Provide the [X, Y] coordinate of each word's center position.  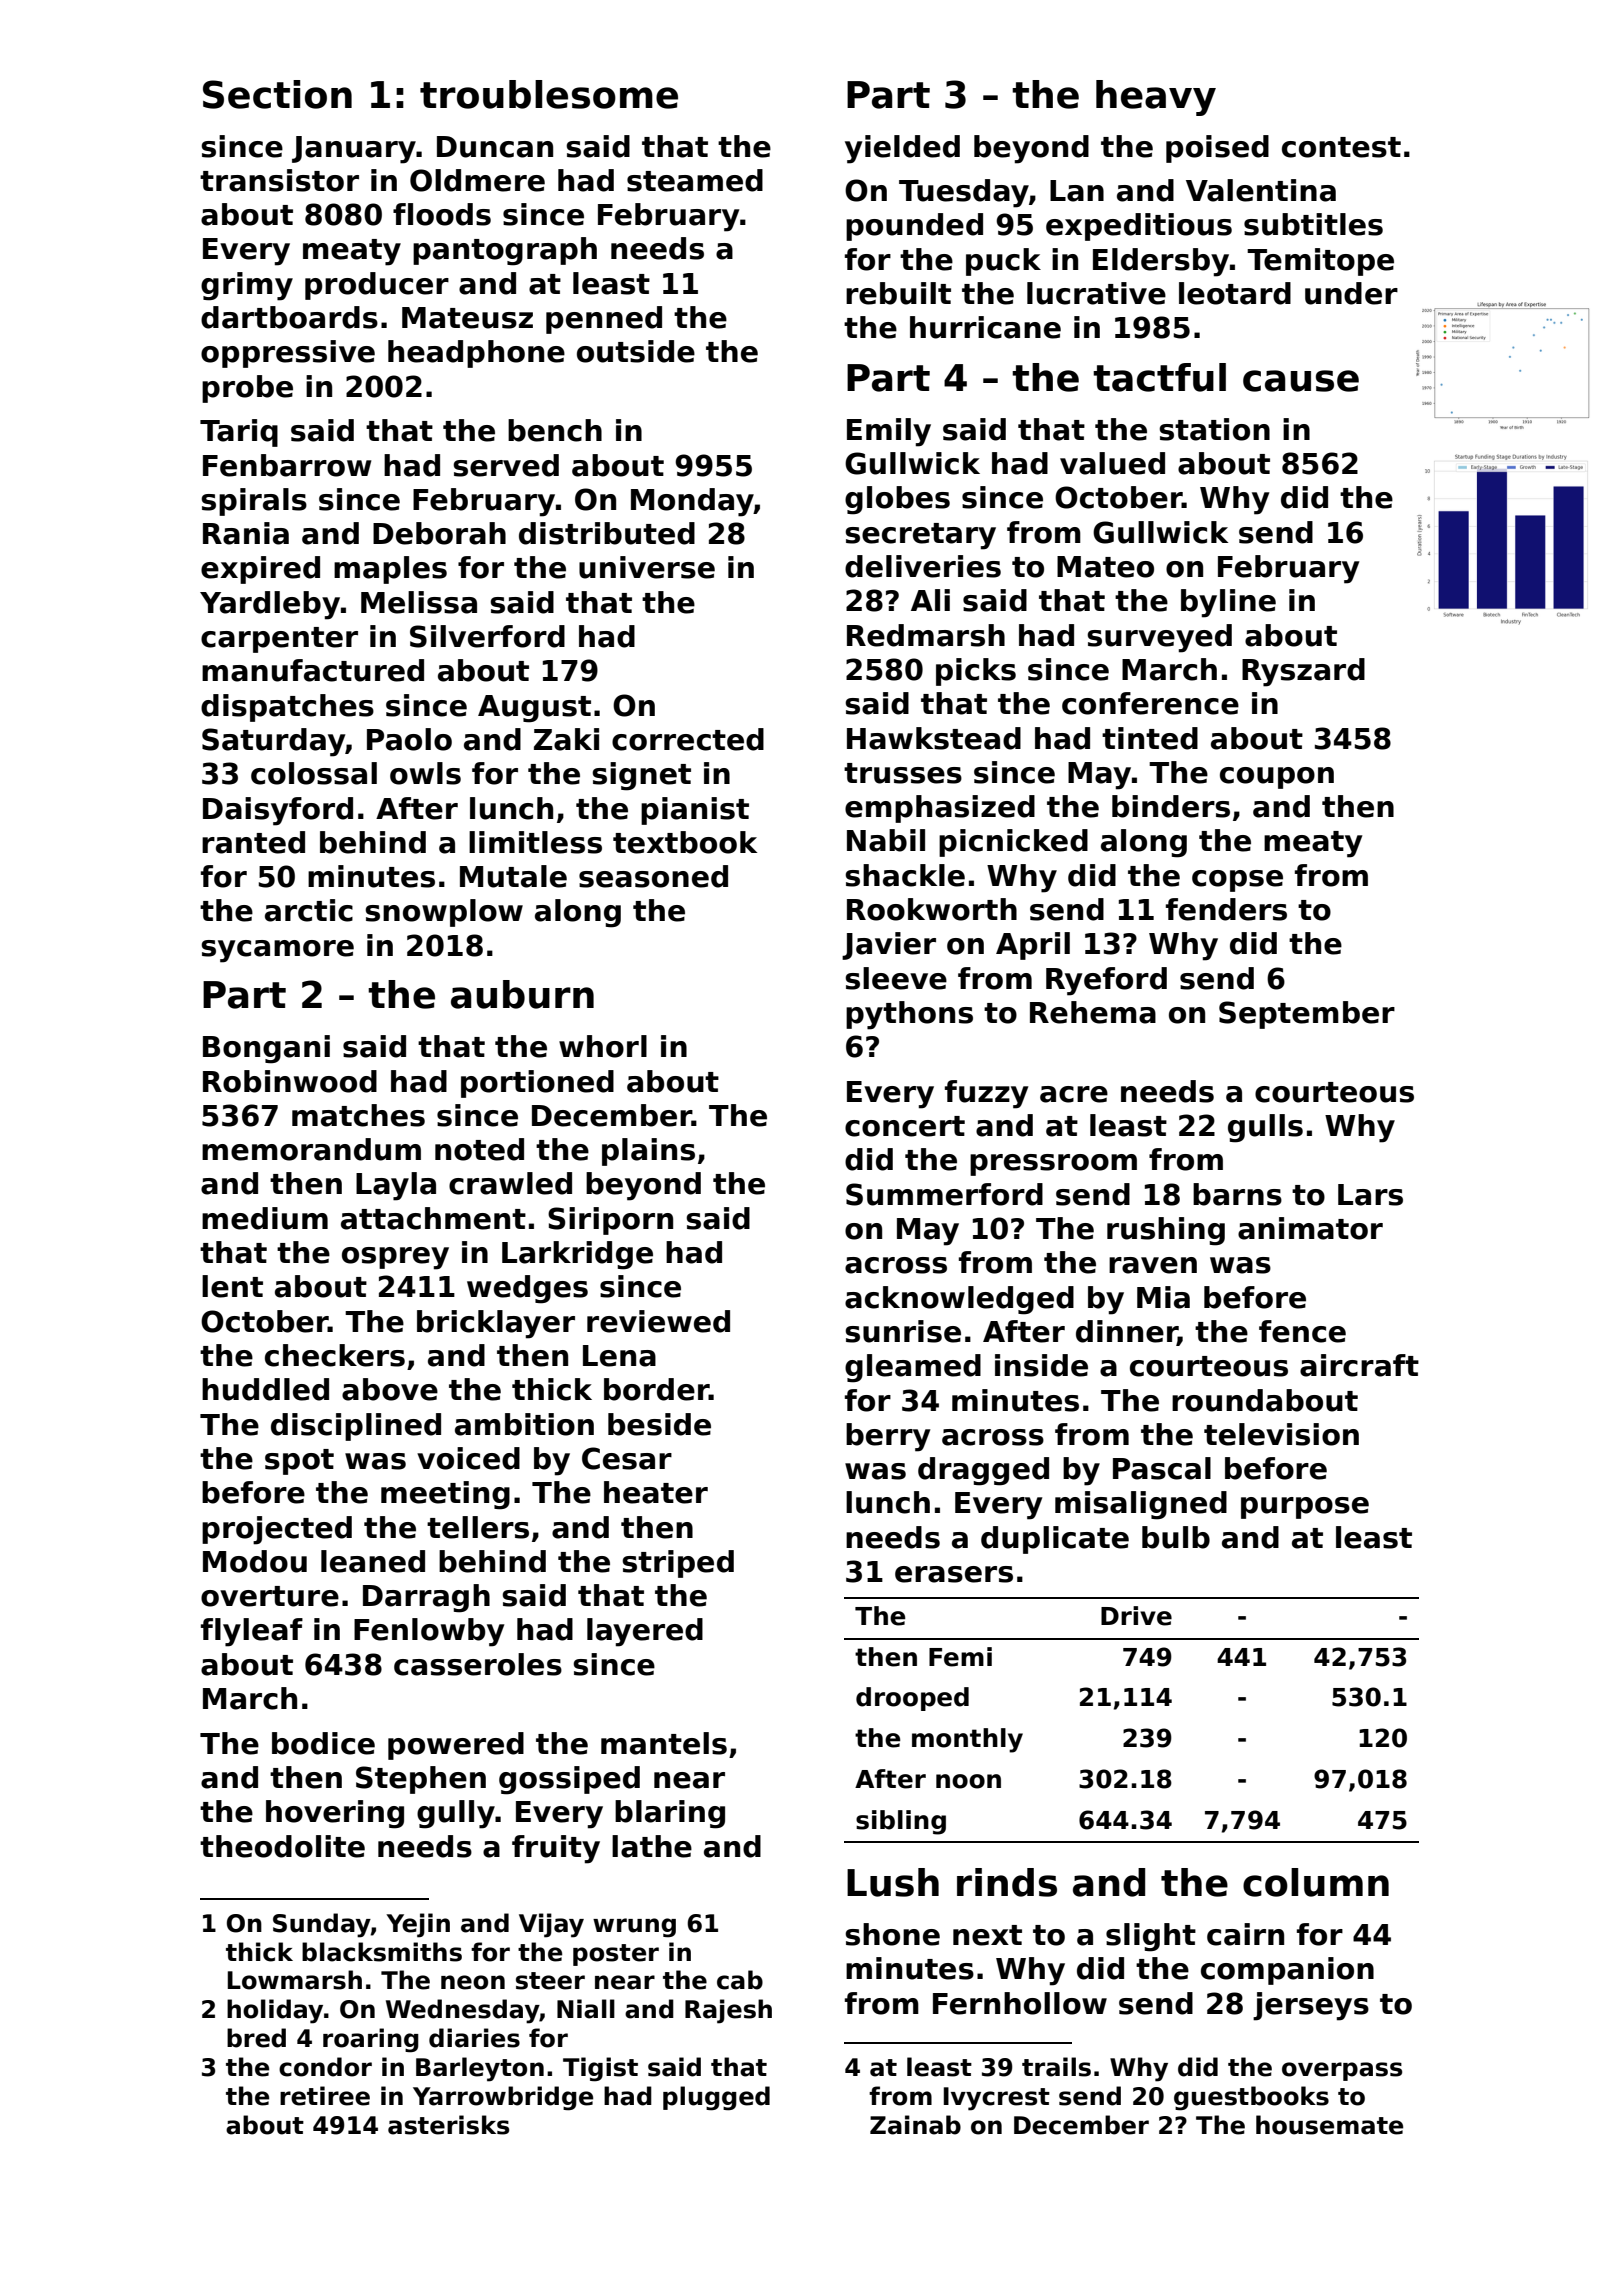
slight [1151, 1937]
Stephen [421, 1780]
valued [1112, 463]
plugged [716, 2098]
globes [897, 500]
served [506, 465]
